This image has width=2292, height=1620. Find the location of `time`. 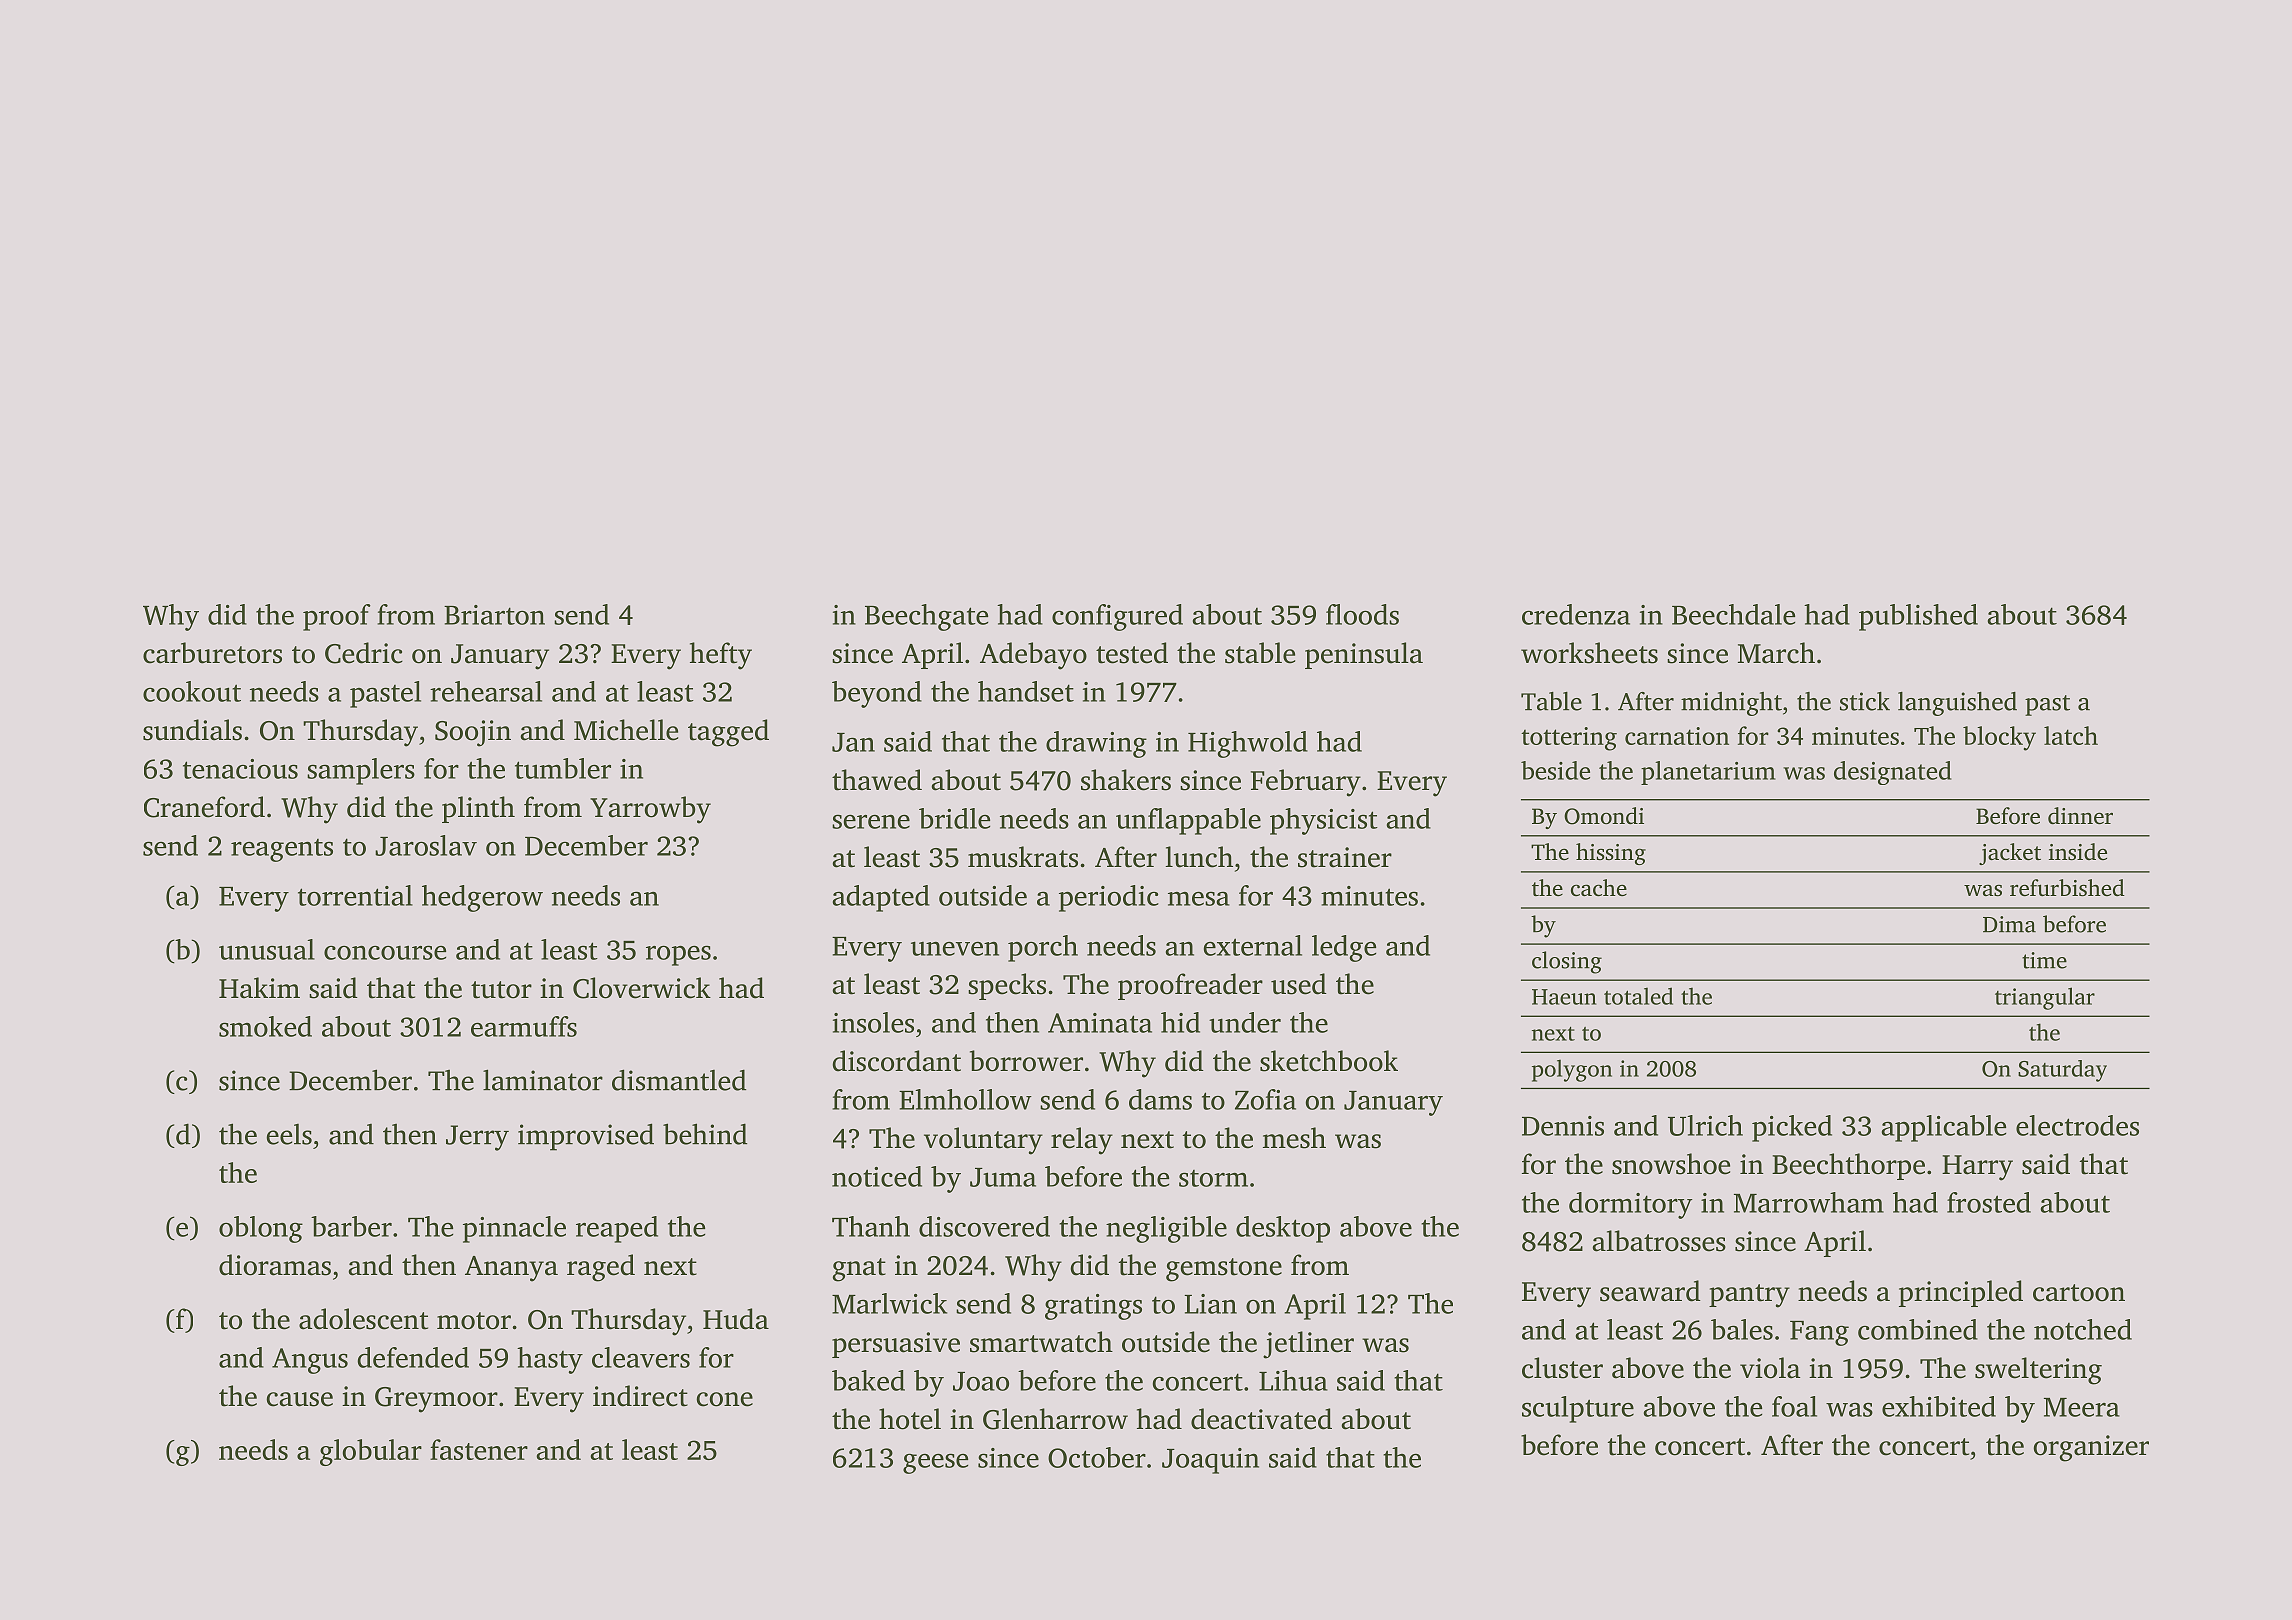

time is located at coordinates (2044, 960).
